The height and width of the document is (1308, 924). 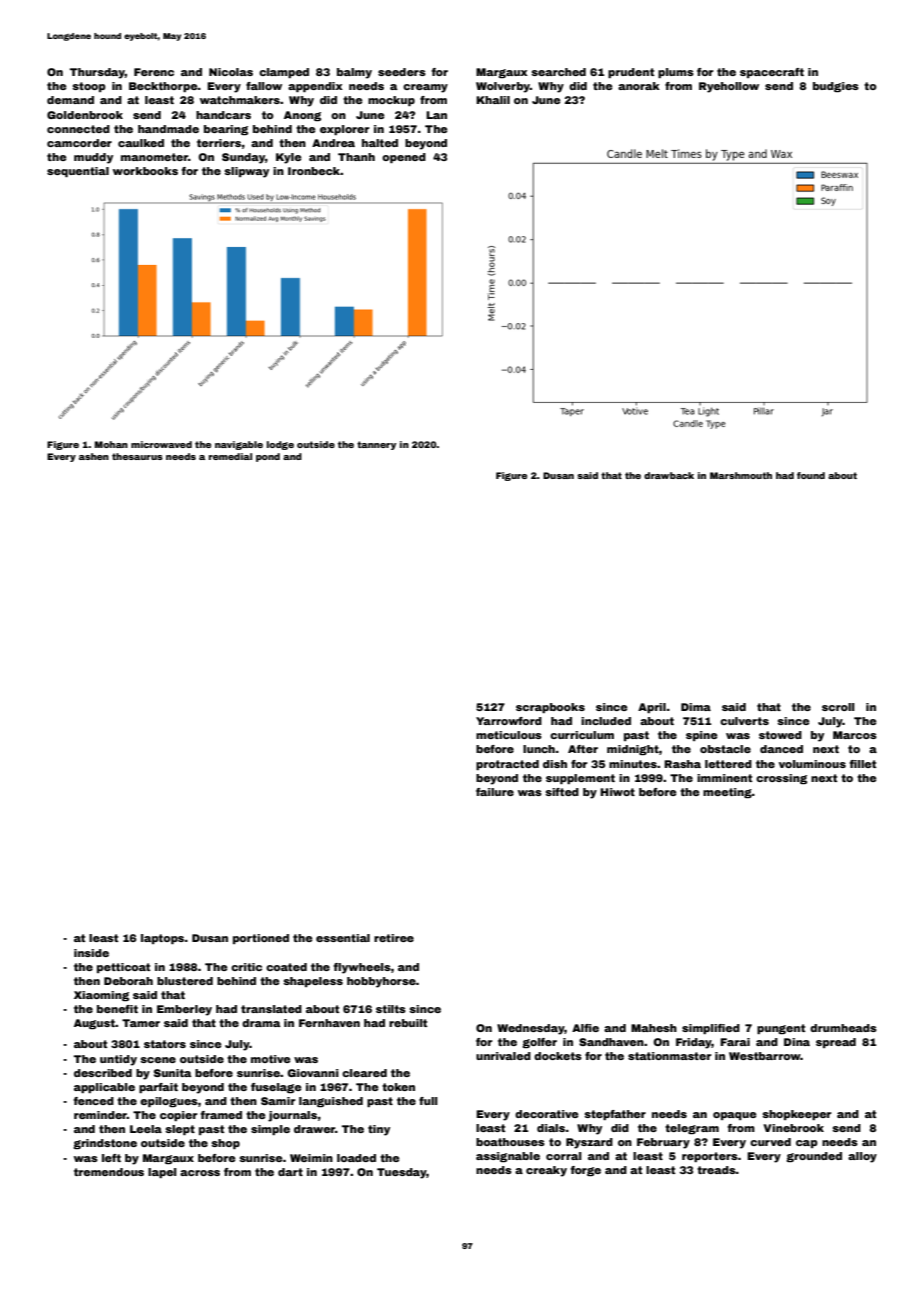 What do you see at coordinates (654, 1028) in the document?
I see `Mahesh` at bounding box center [654, 1028].
